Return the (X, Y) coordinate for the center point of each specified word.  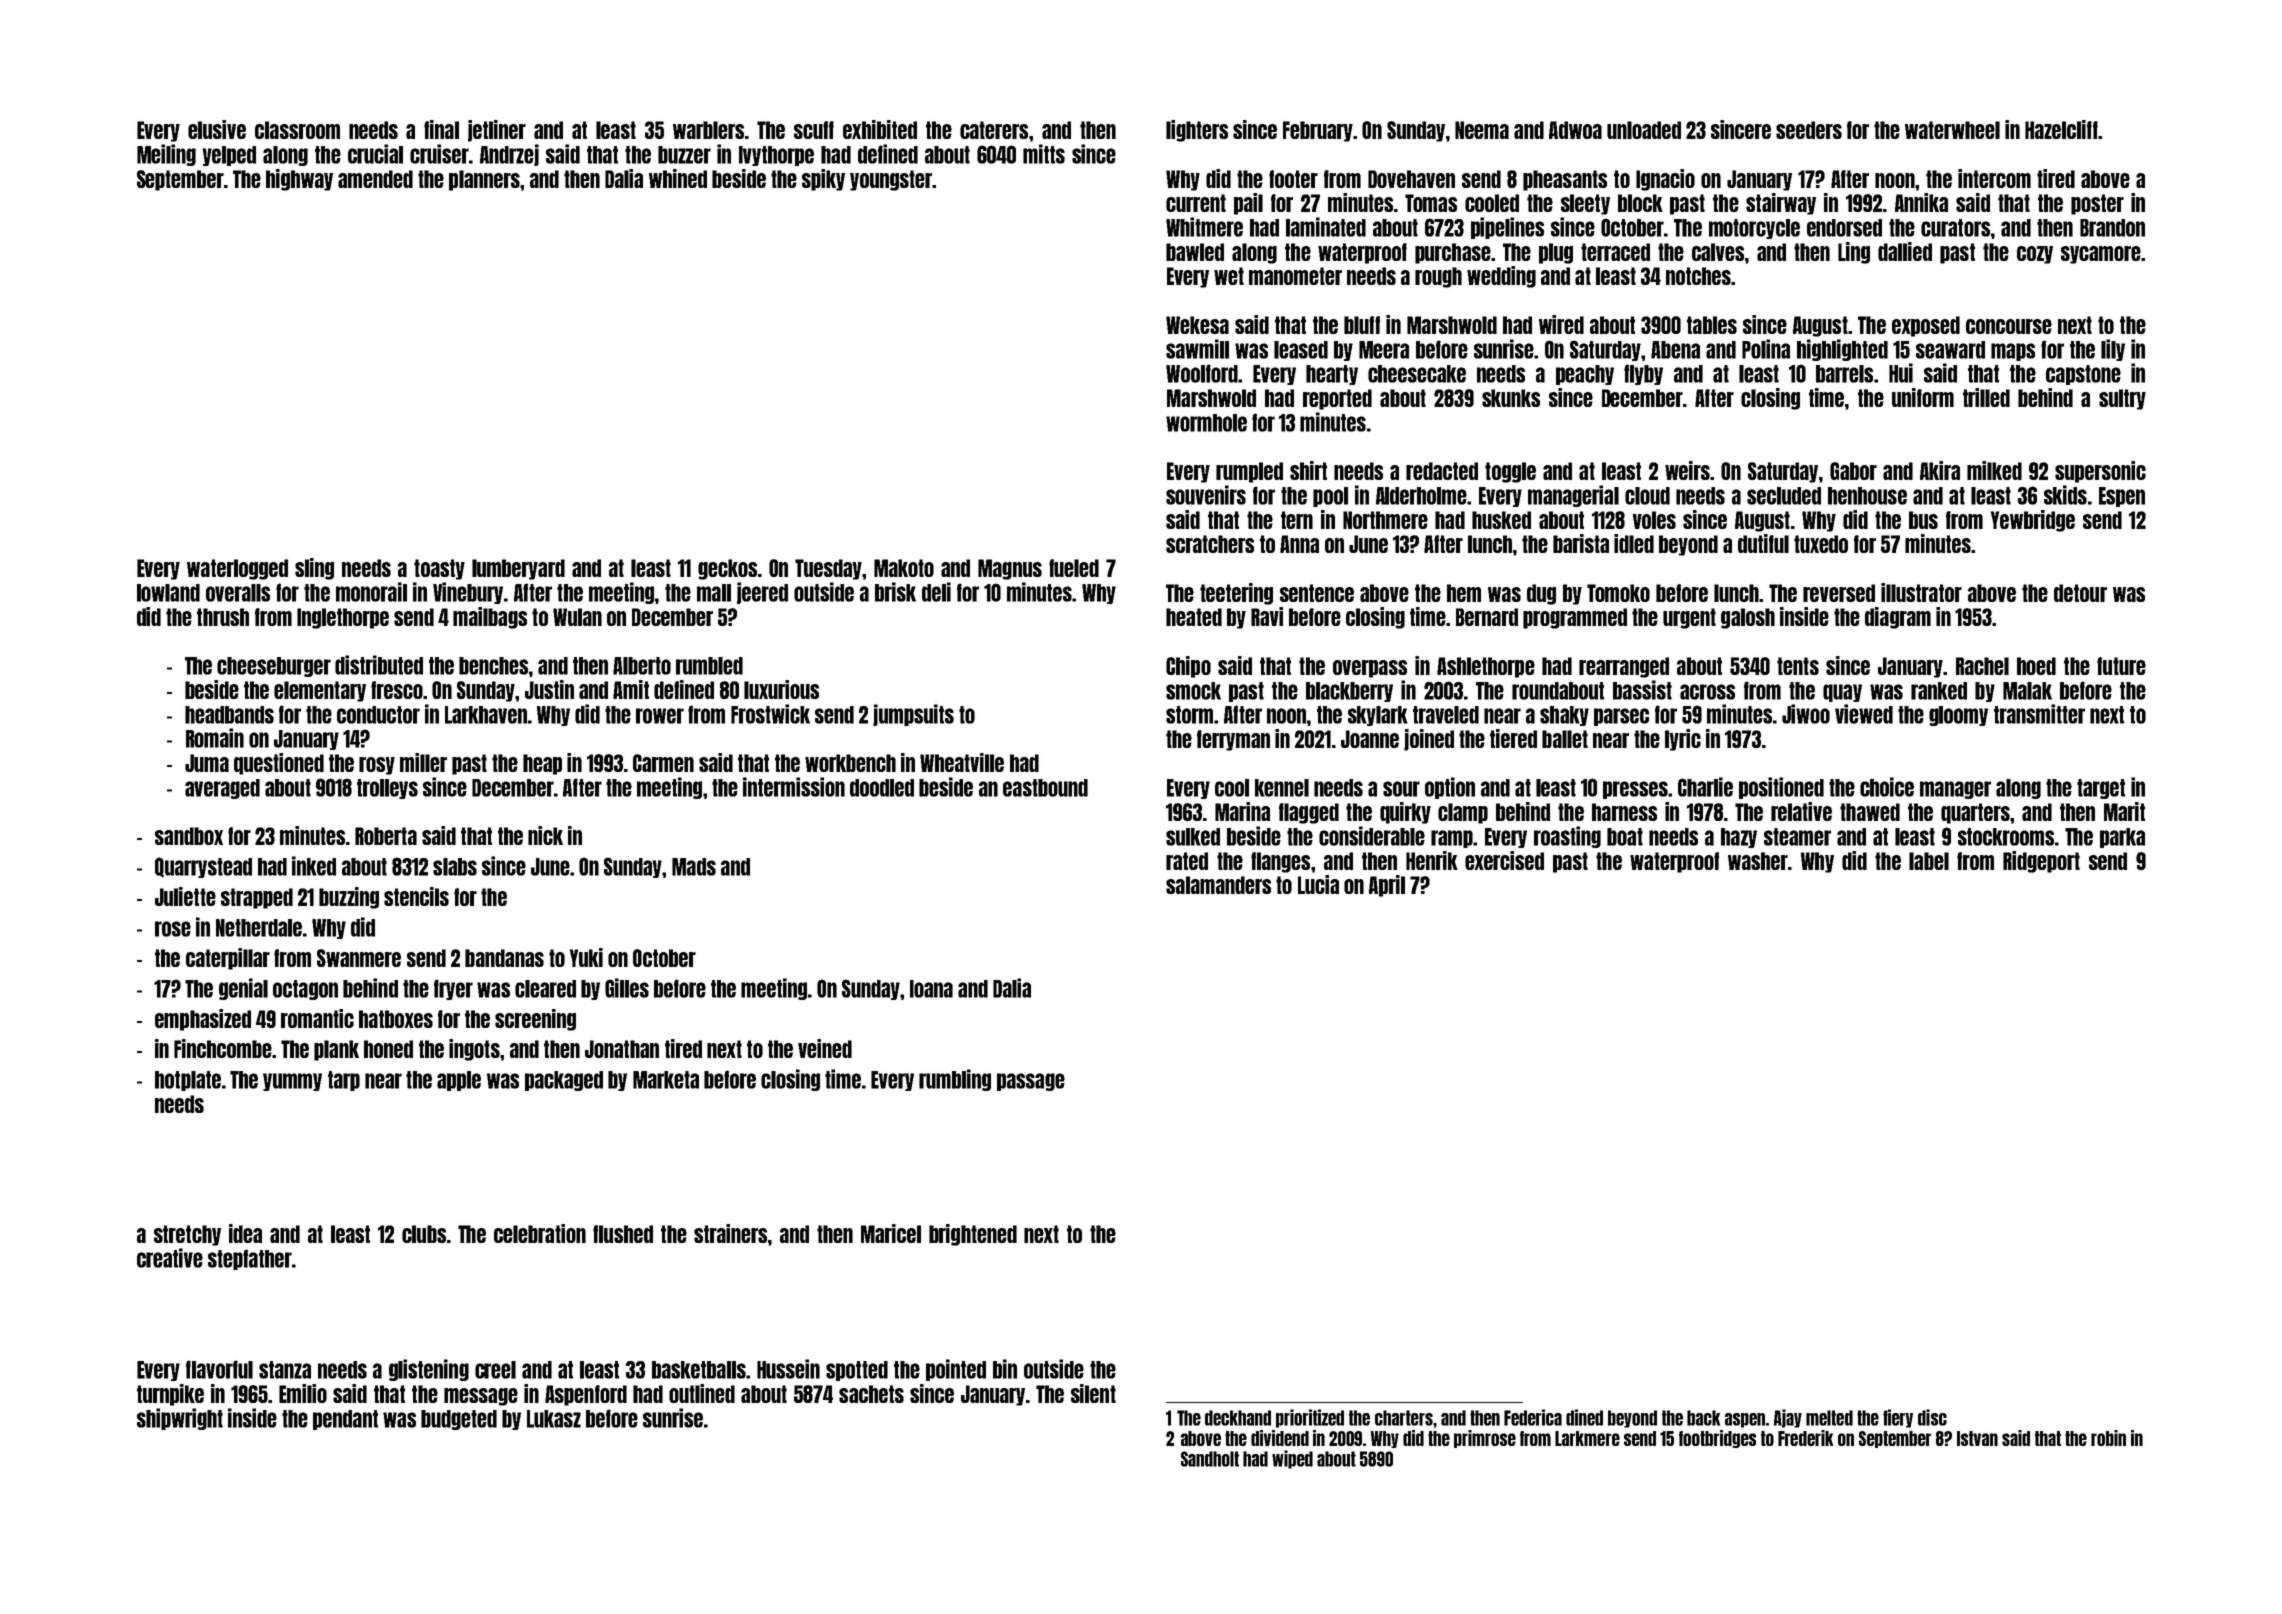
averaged (222, 789)
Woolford (1202, 373)
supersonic (2100, 472)
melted (1829, 1418)
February (1318, 131)
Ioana (931, 989)
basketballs (699, 1370)
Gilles (627, 988)
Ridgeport (2041, 862)
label (1929, 861)
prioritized (1310, 1418)
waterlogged (237, 569)
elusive (217, 129)
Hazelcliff (2061, 129)
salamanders (1218, 885)
